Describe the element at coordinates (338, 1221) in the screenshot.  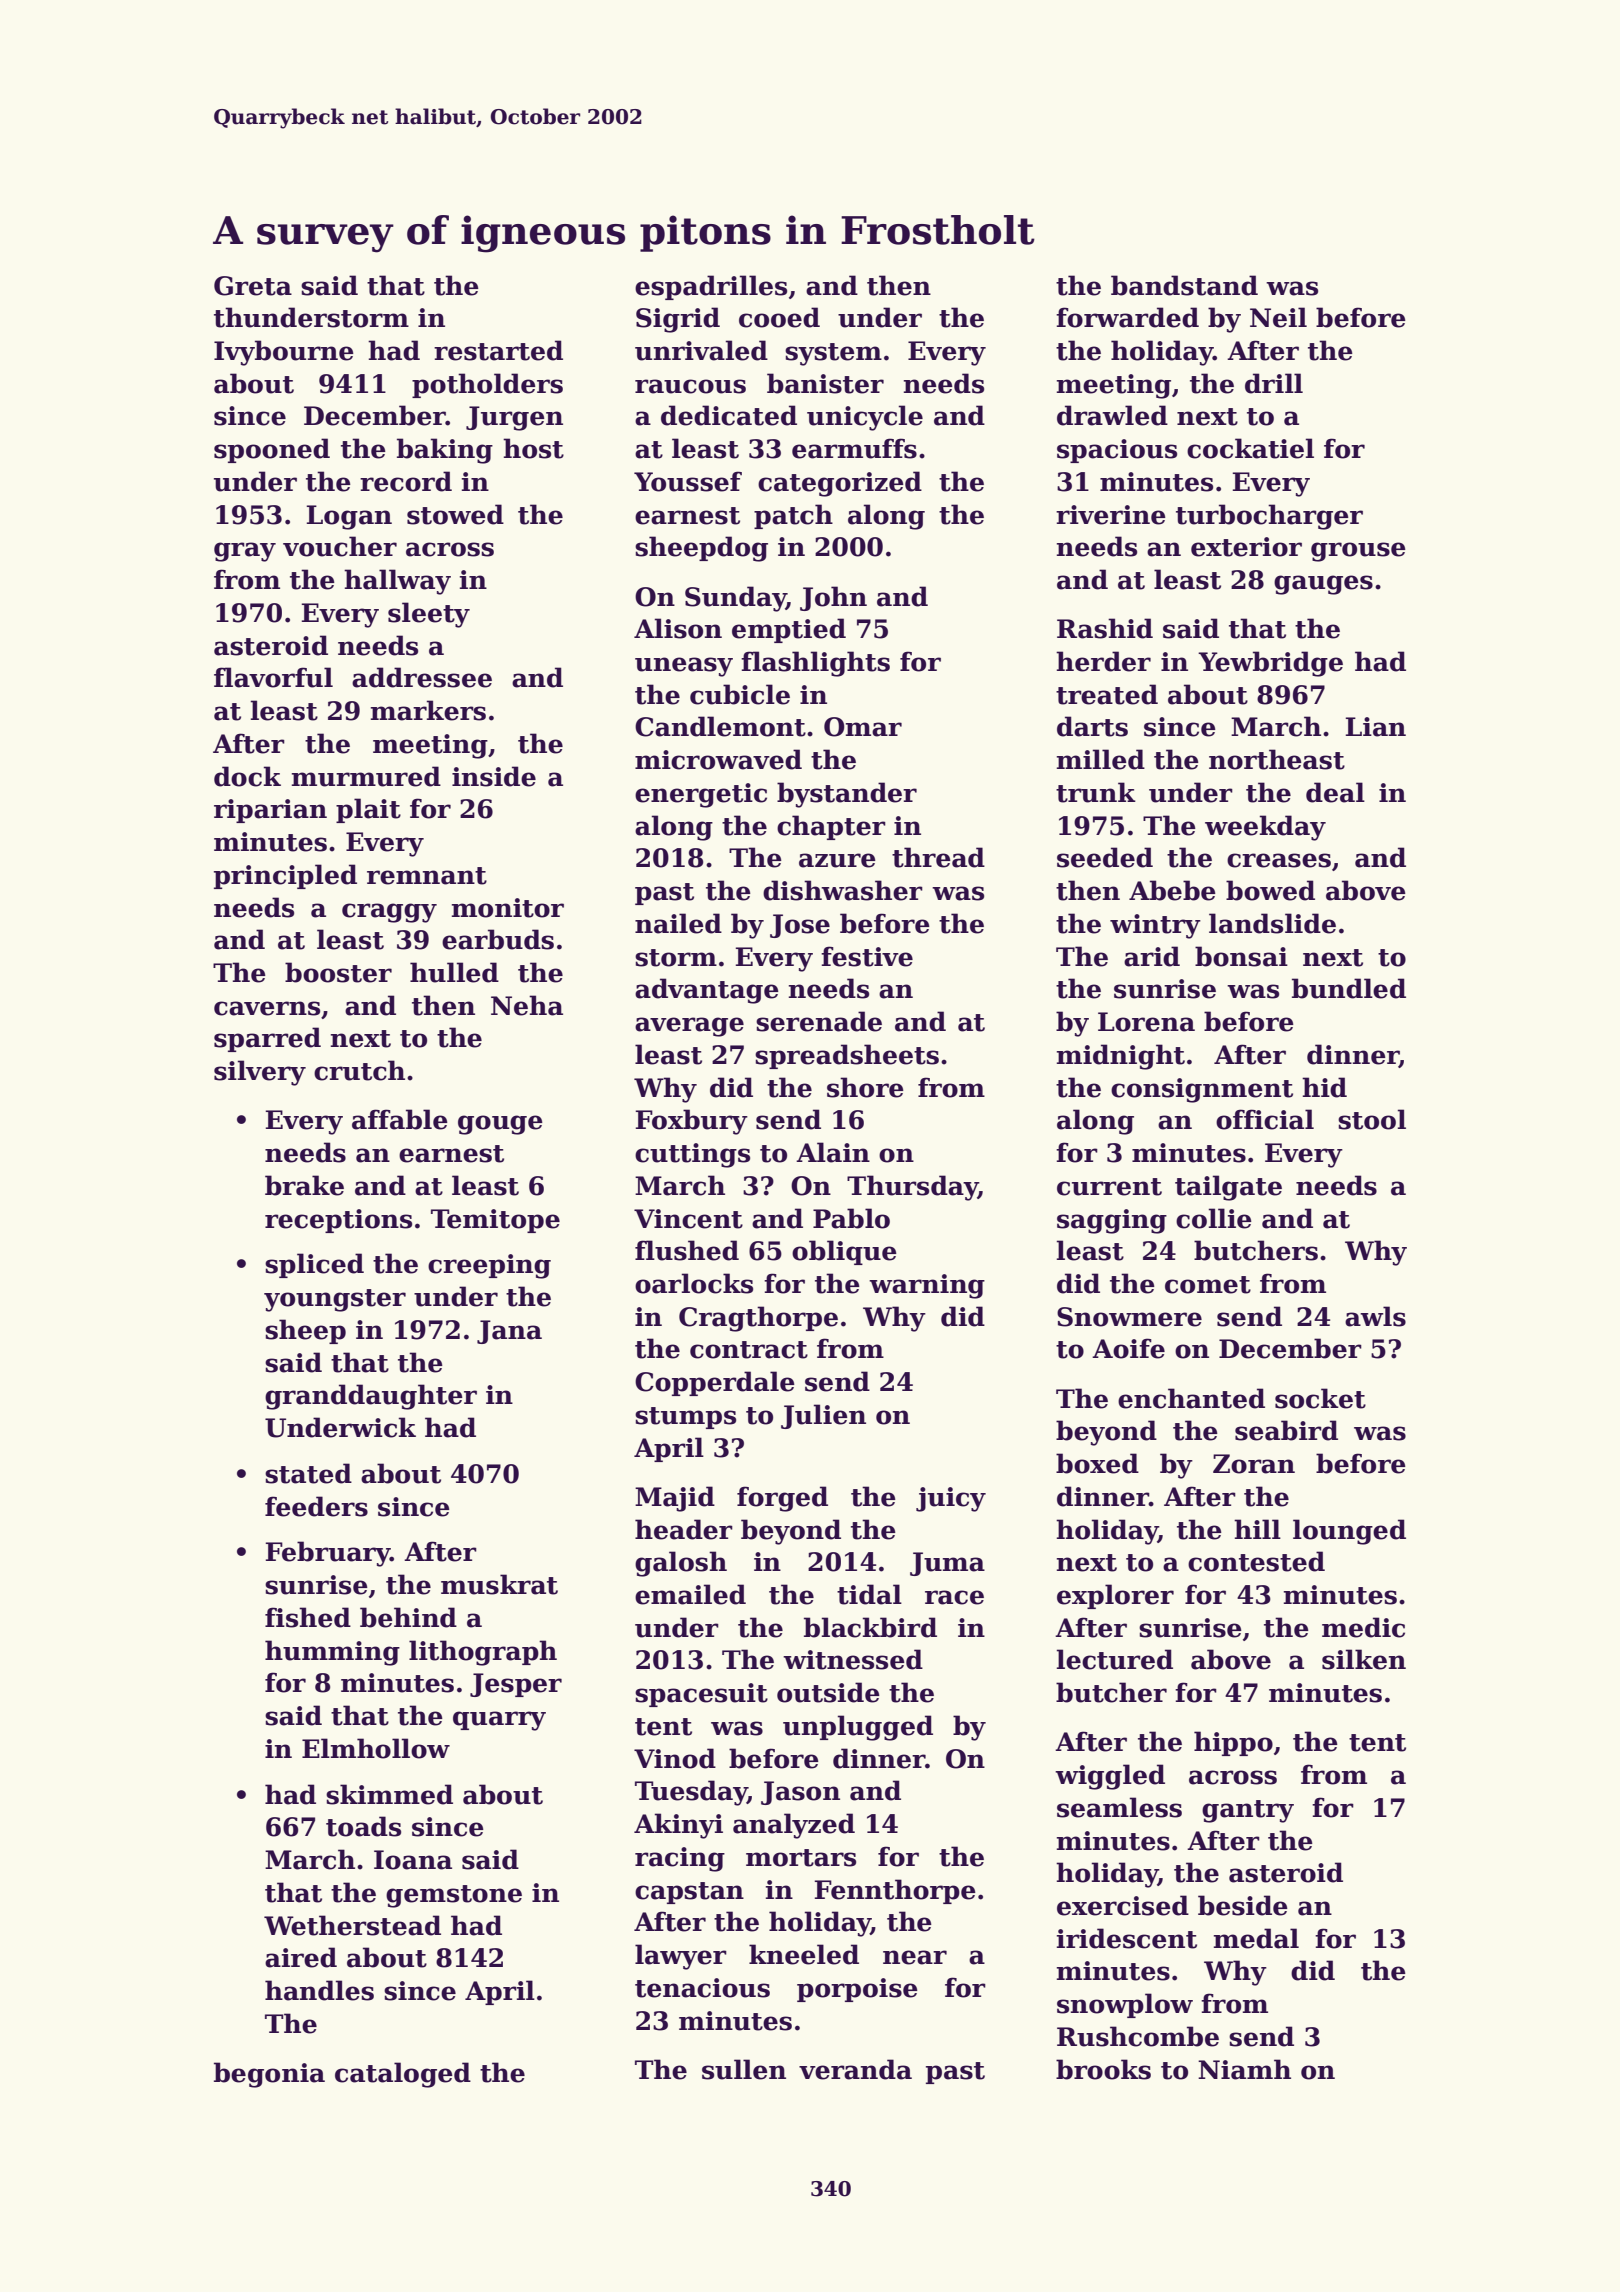
I see `receptions` at that location.
